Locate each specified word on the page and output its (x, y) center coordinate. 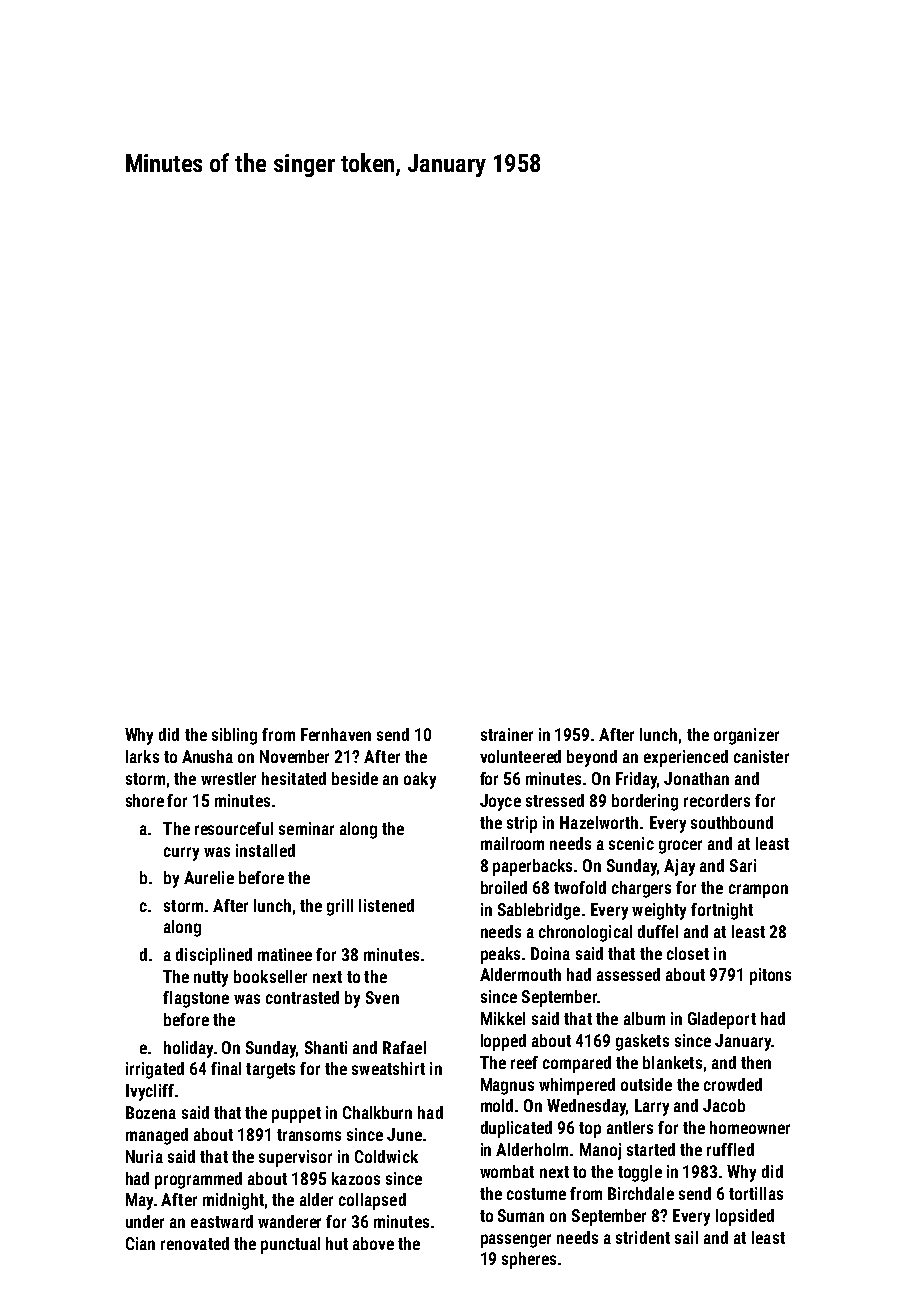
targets (270, 1071)
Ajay (679, 867)
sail (686, 1237)
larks (142, 756)
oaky (420, 780)
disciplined (214, 956)
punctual (290, 1245)
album (644, 1018)
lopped (503, 1042)
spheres (529, 1260)
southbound (732, 822)
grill (340, 907)
